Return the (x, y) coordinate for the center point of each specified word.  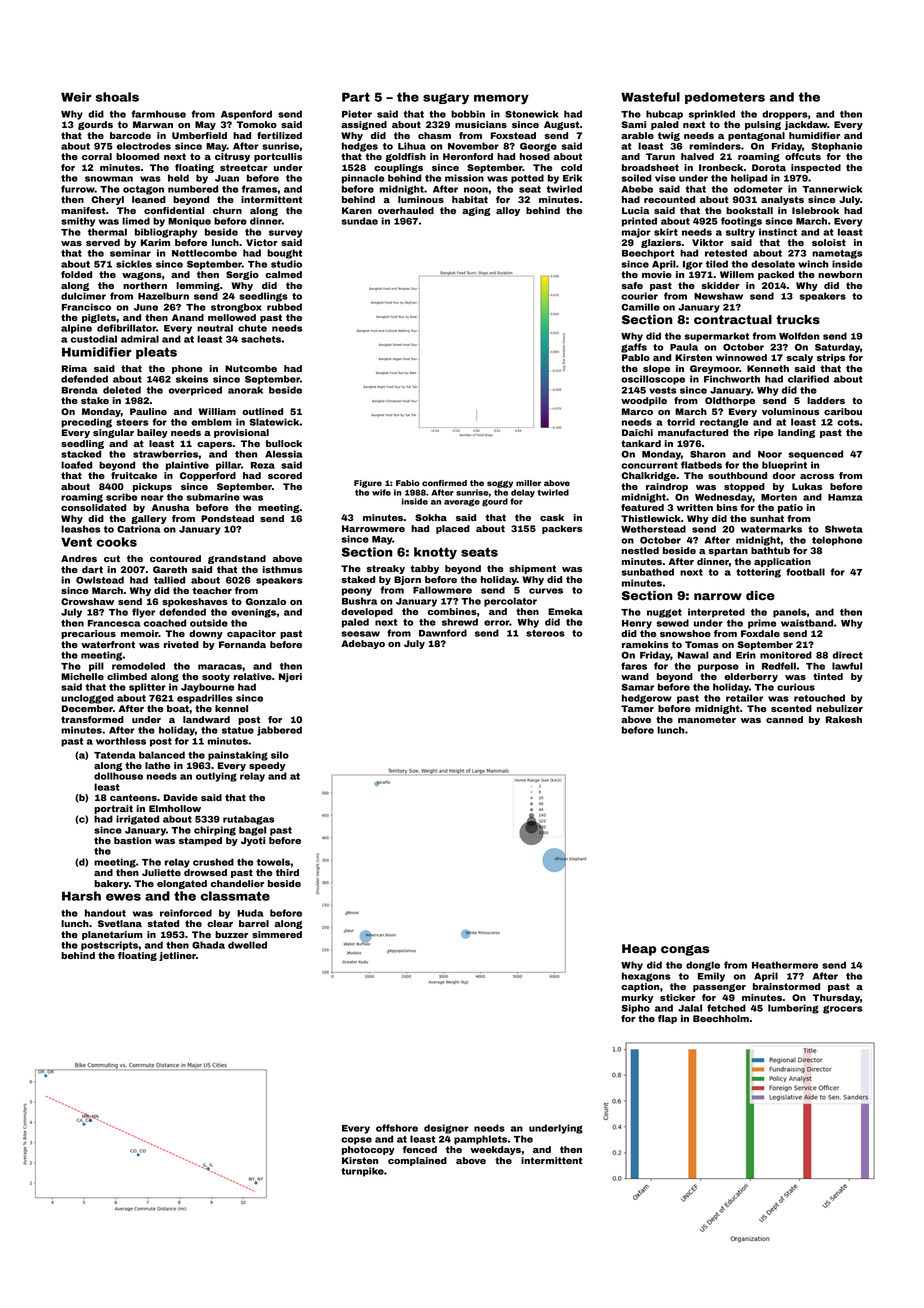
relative (253, 676)
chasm (434, 135)
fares (634, 666)
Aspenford (246, 115)
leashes (80, 529)
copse (356, 1141)
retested (726, 253)
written (695, 507)
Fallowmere (442, 590)
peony (357, 592)
